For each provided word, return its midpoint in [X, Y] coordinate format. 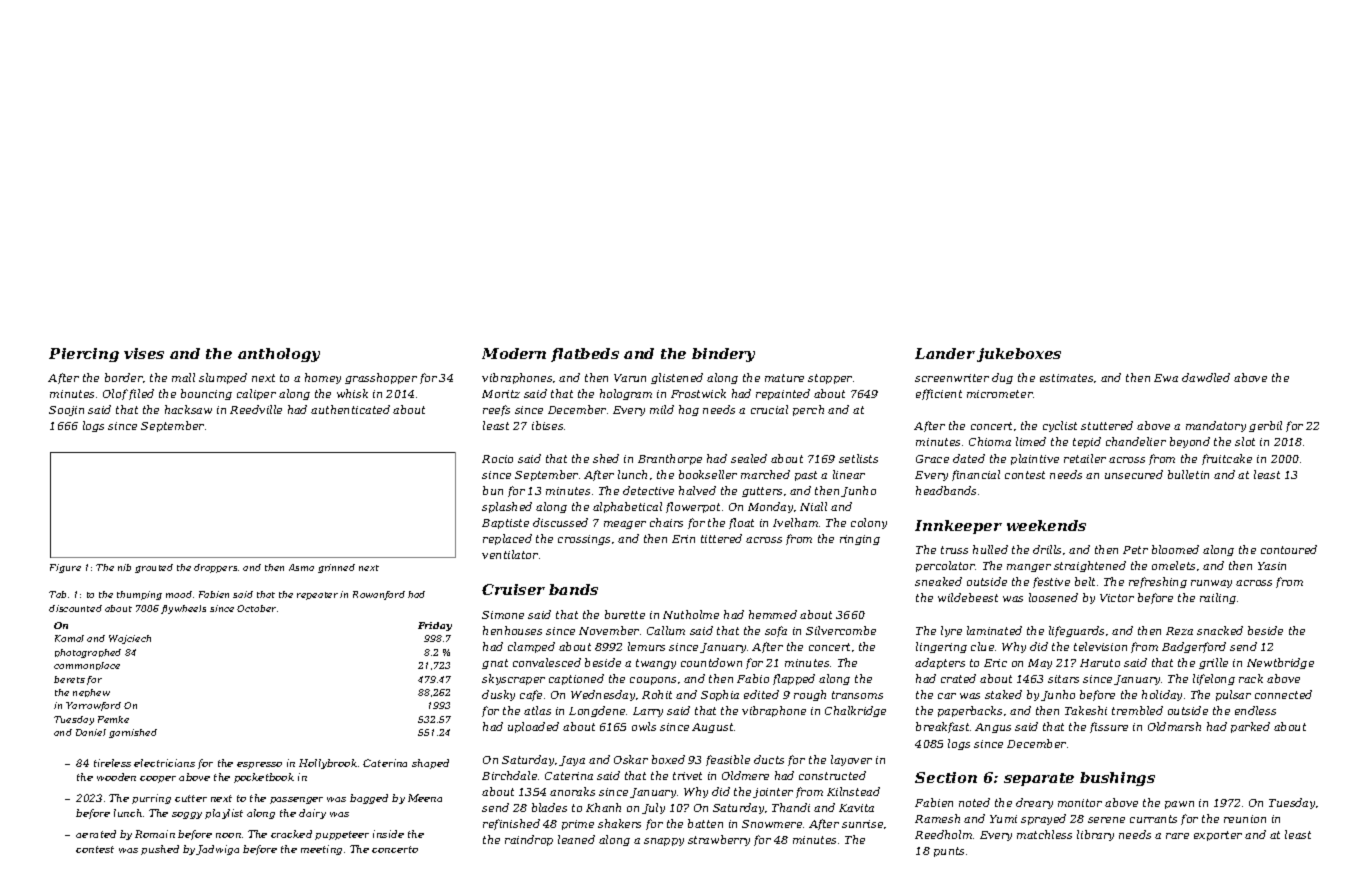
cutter [191, 798]
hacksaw [188, 409]
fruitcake [1227, 459]
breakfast [942, 727]
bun [493, 490]
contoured [1289, 549]
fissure [1109, 727]
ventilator [510, 554]
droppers [215, 568]
